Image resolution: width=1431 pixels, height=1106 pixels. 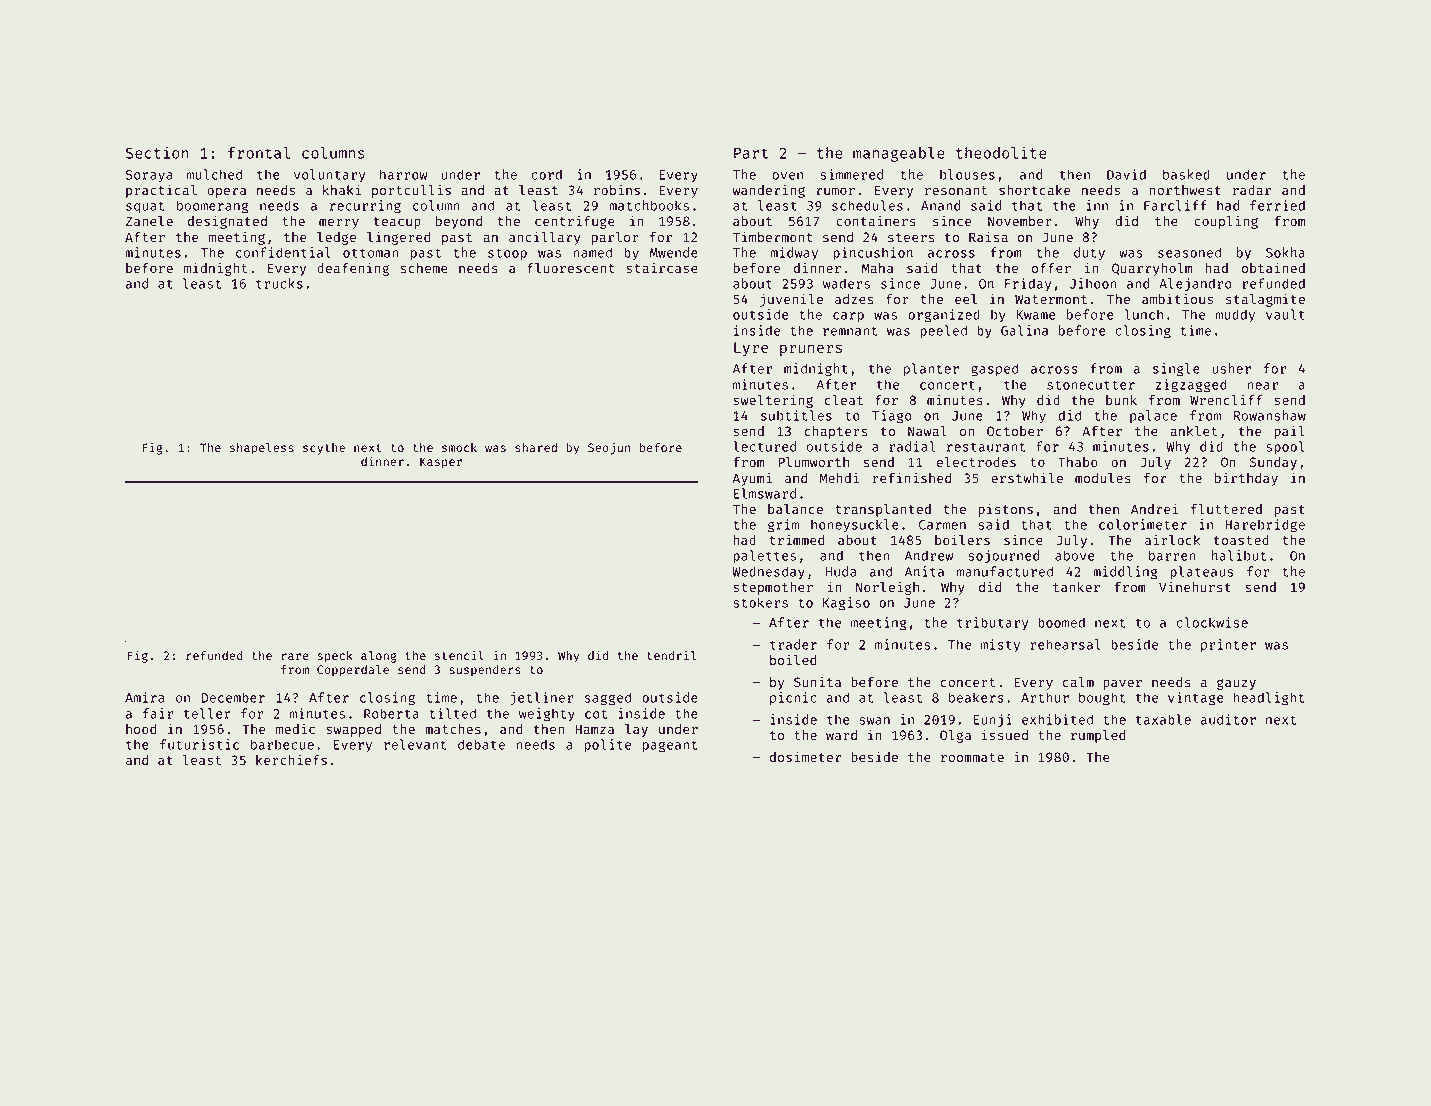 I want to click on Mwende, so click(x=674, y=252).
